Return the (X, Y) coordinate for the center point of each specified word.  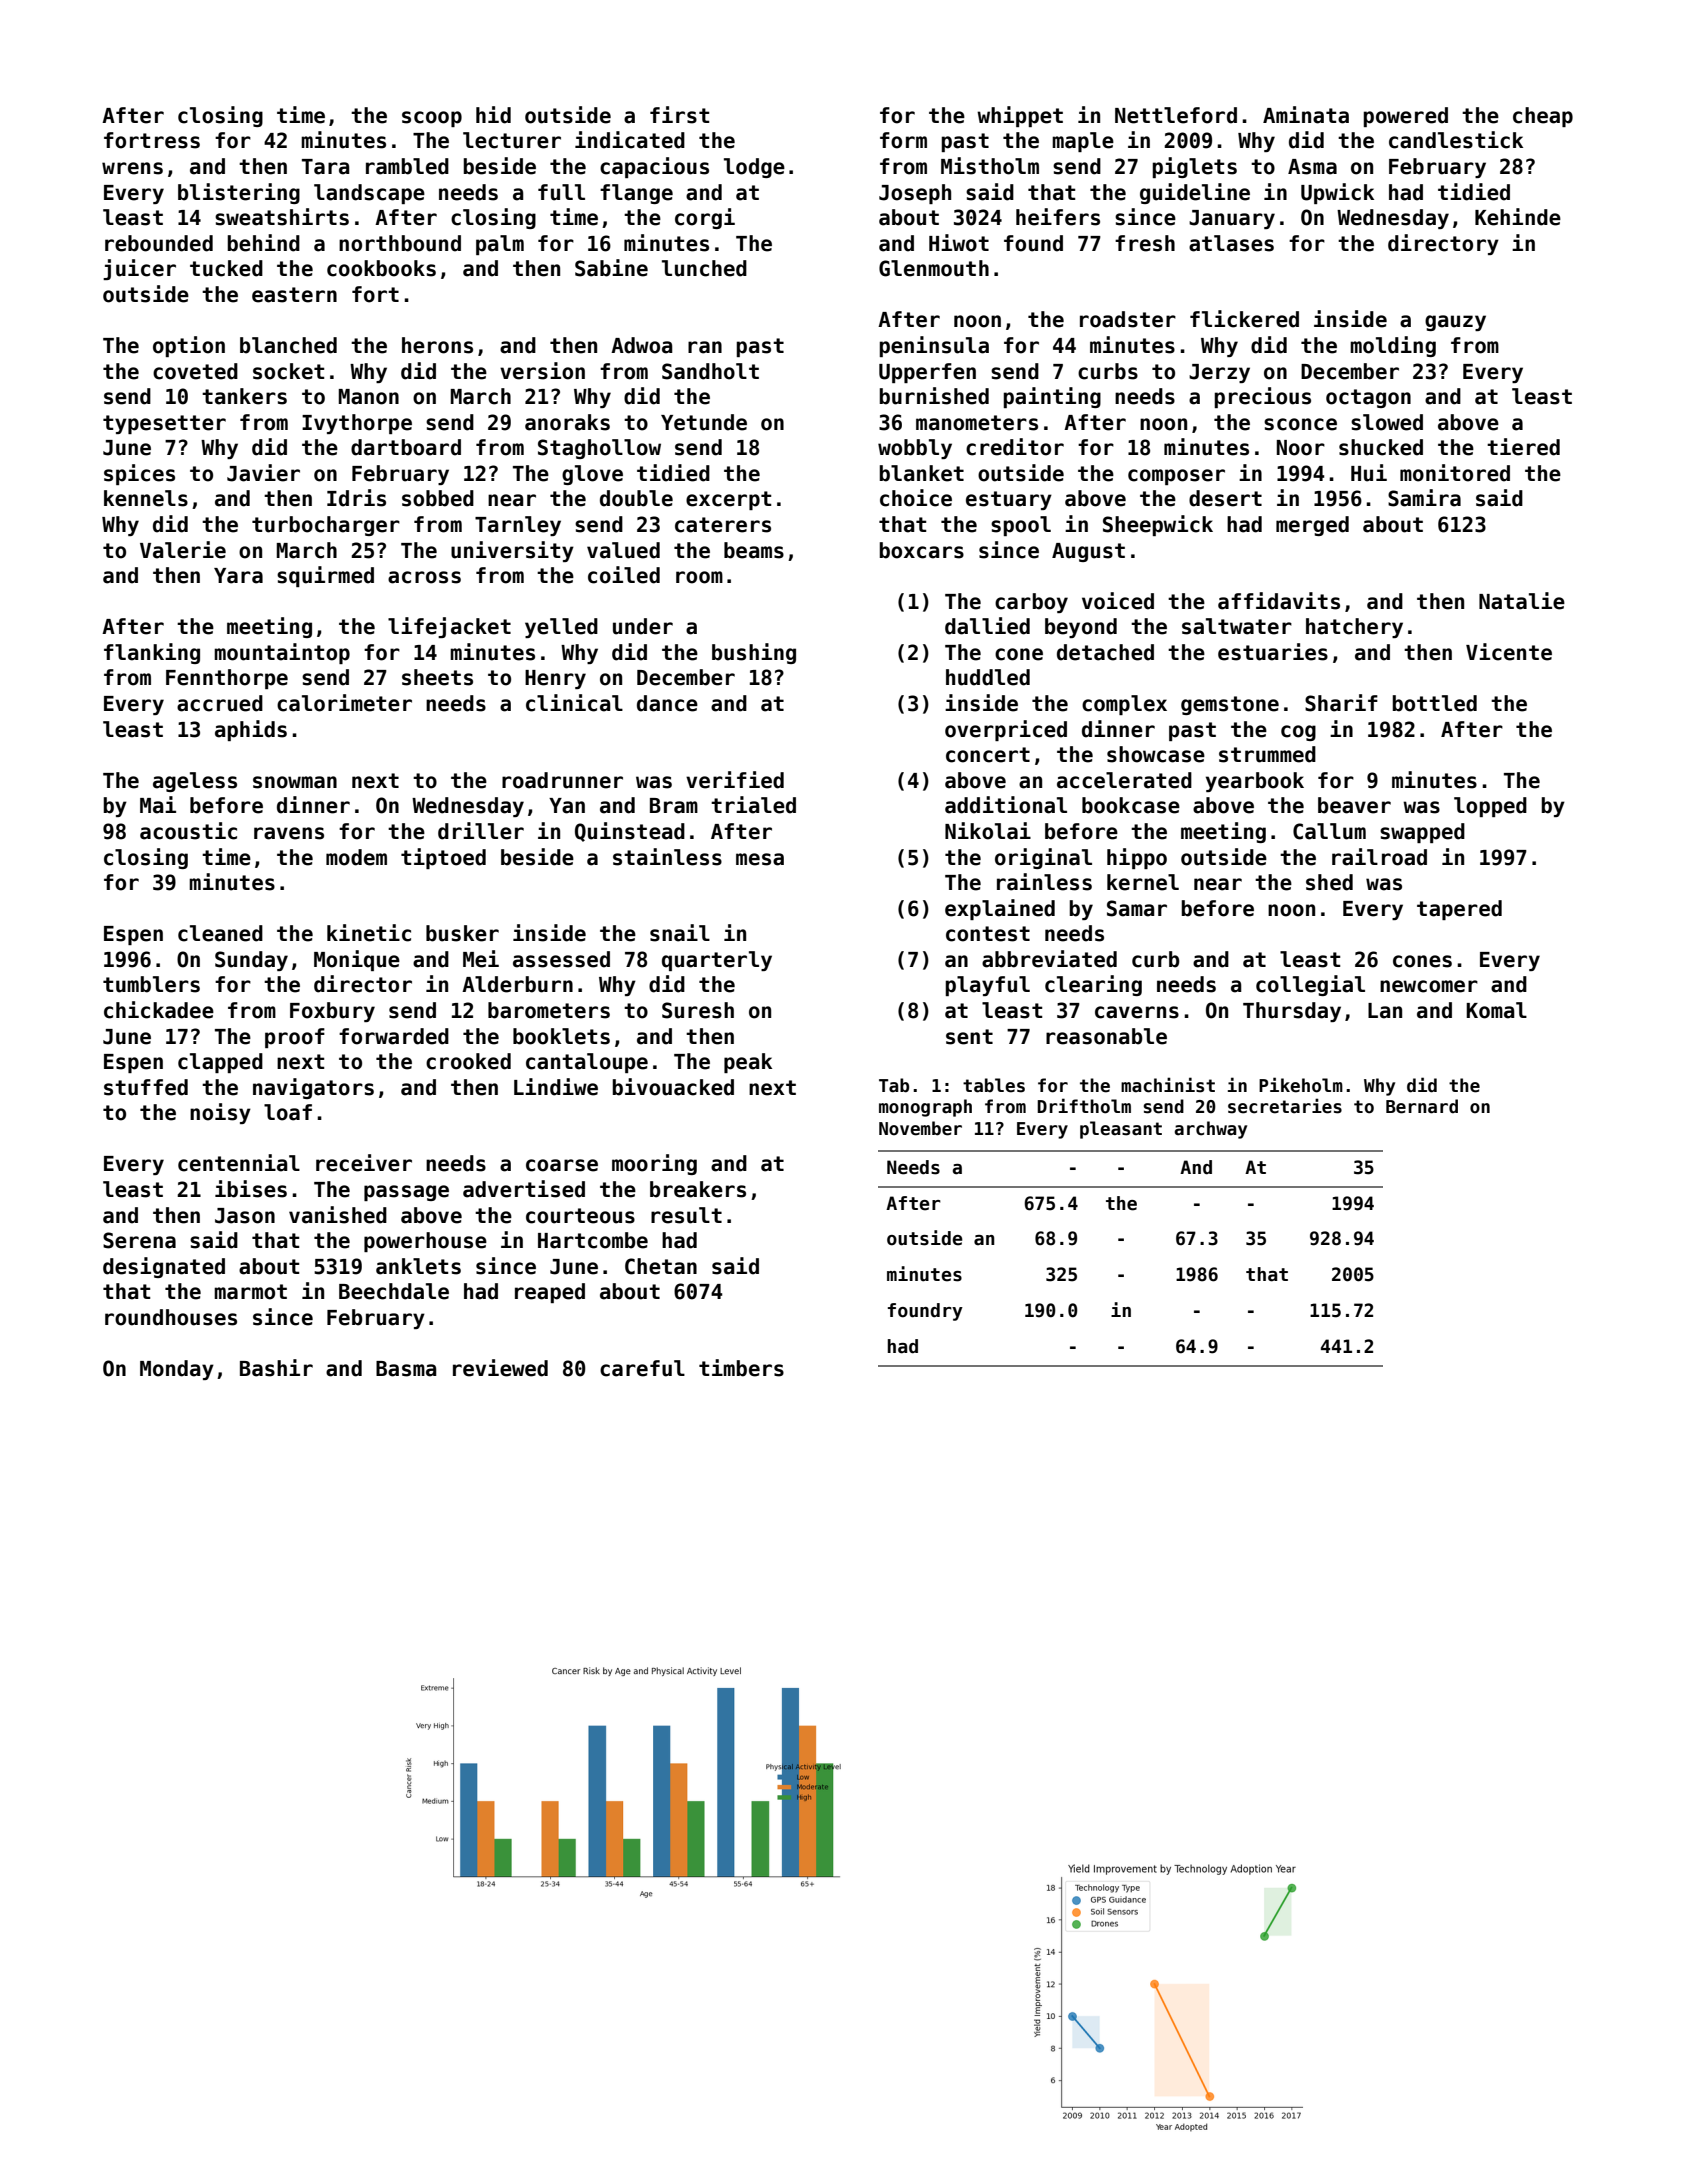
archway (1211, 1130)
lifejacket (449, 627)
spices (139, 474)
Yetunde (704, 422)
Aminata (1306, 115)
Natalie (1522, 601)
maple (1083, 142)
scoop (432, 119)
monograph (925, 1108)
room (699, 577)
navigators (313, 1088)
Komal (1496, 1010)
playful (987, 986)
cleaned (220, 933)
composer (1176, 477)
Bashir (276, 1368)
